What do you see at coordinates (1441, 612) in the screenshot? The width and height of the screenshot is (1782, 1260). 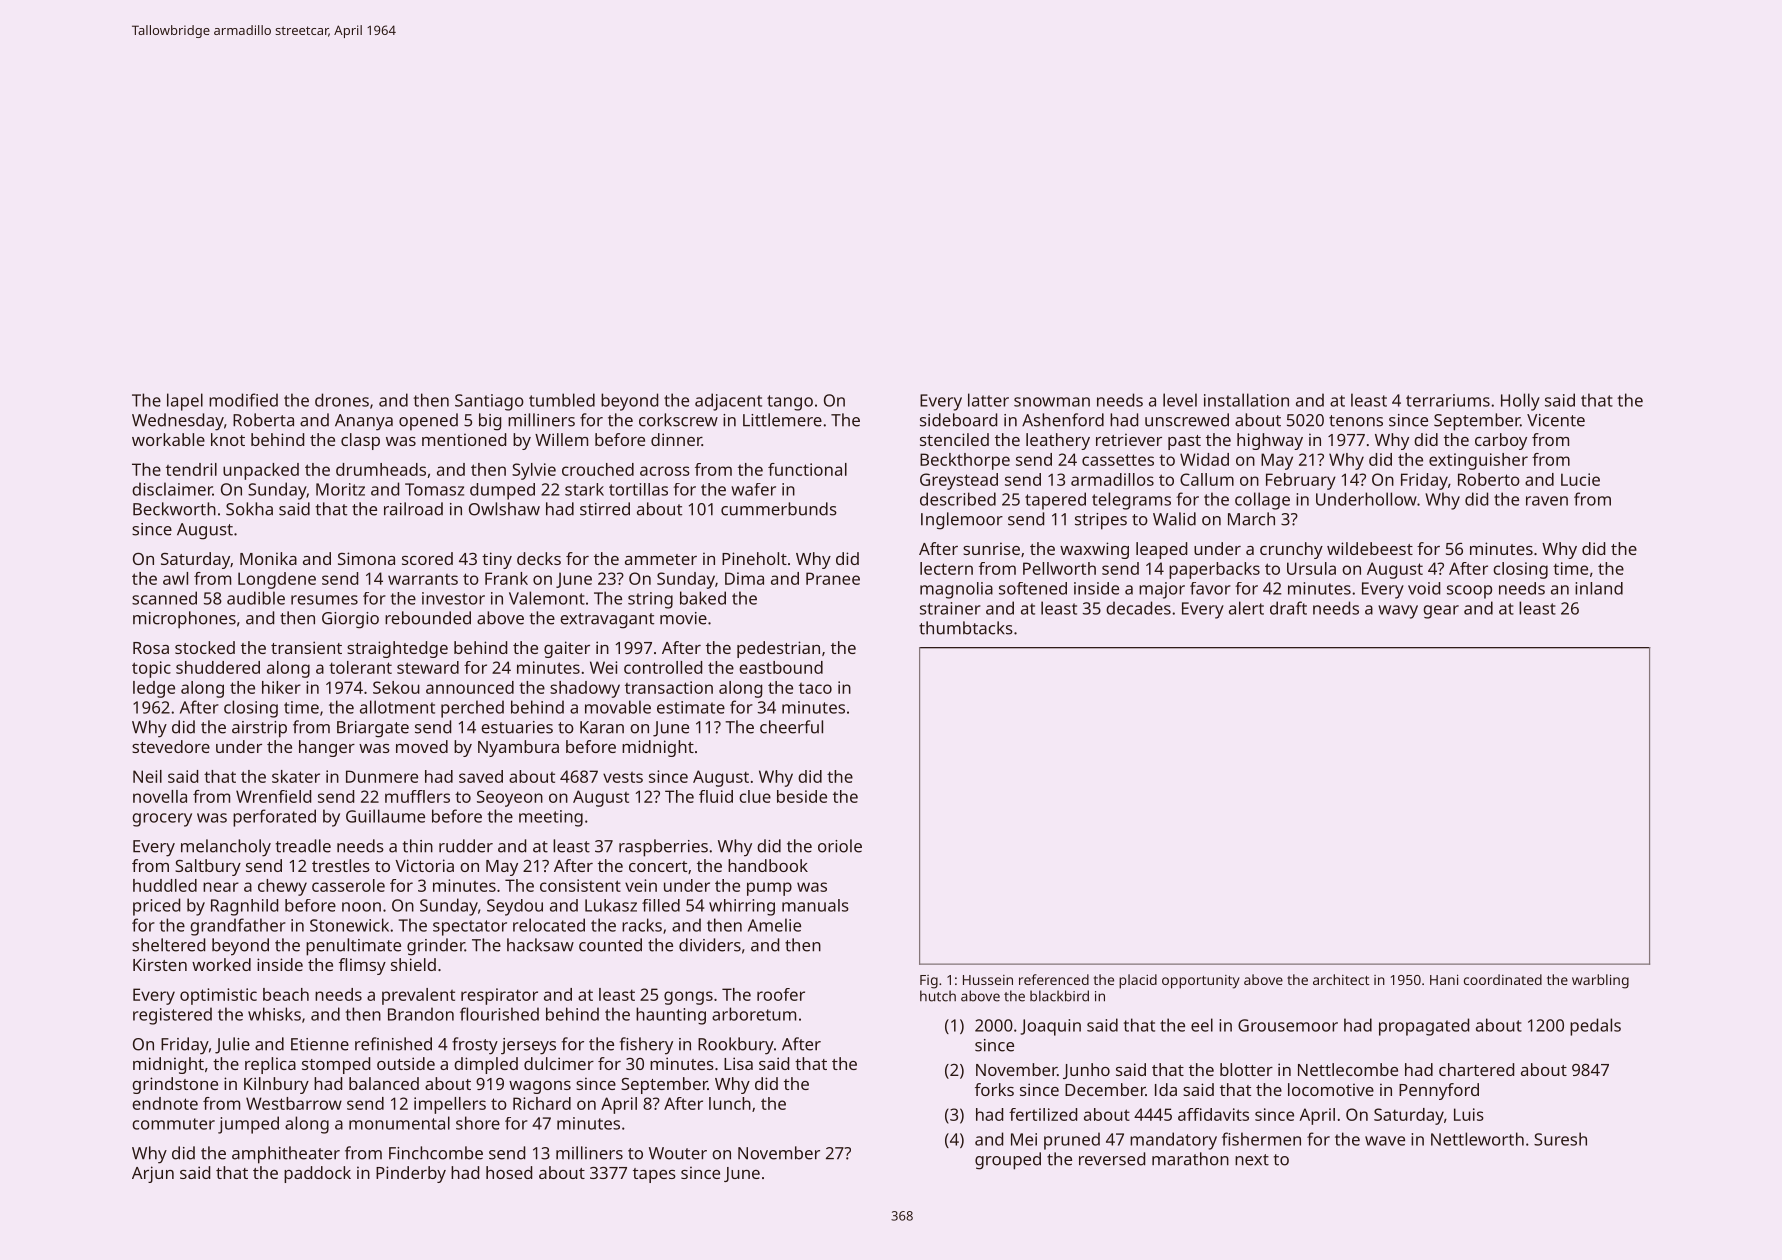 I see `gear` at bounding box center [1441, 612].
